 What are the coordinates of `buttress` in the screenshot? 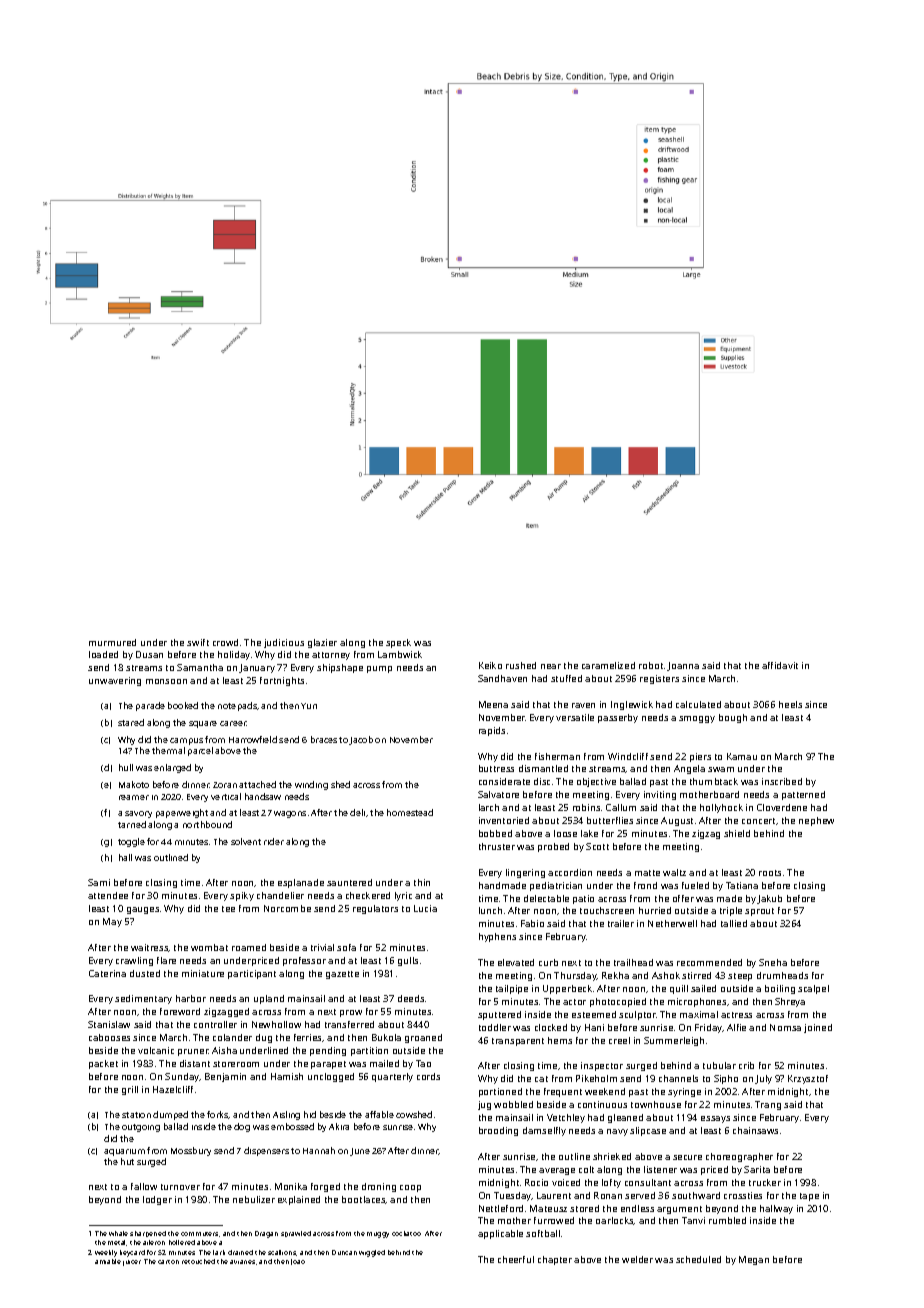 It's located at (496, 768).
